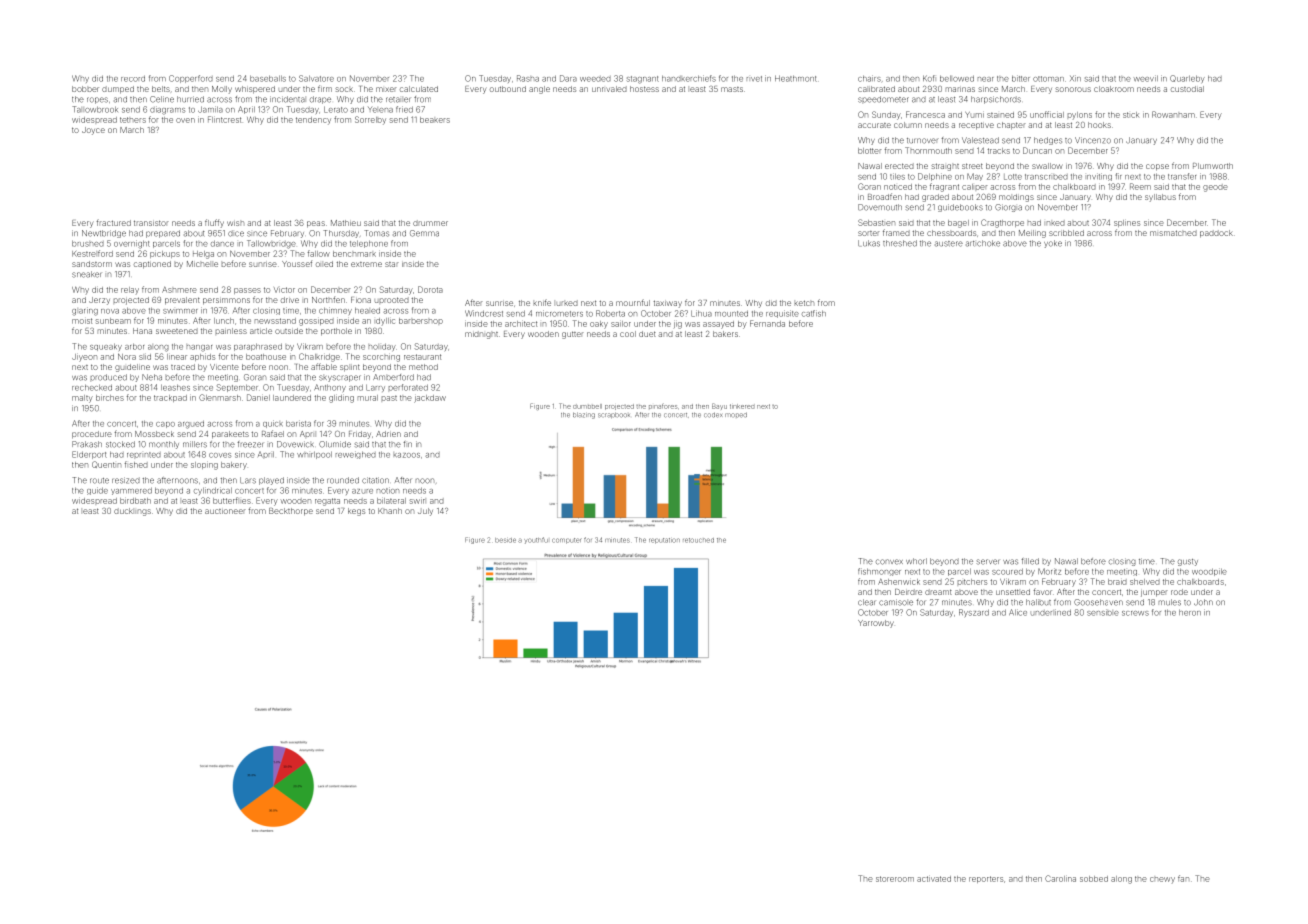 This screenshot has height=924, width=1308. Describe the element at coordinates (430, 223) in the screenshot. I see `drummer` at that location.
